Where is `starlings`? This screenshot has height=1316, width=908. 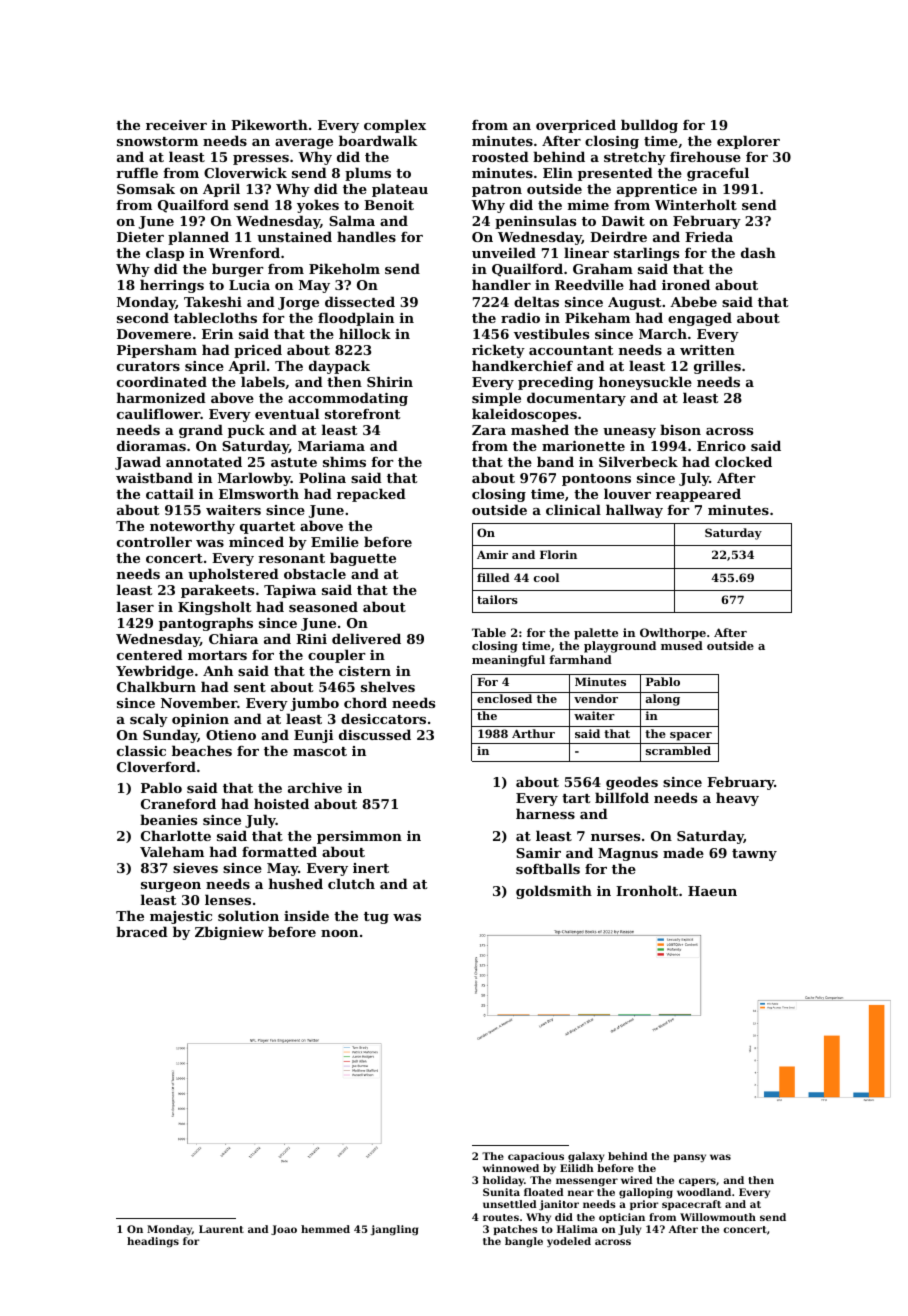
starlings is located at coordinates (646, 254).
